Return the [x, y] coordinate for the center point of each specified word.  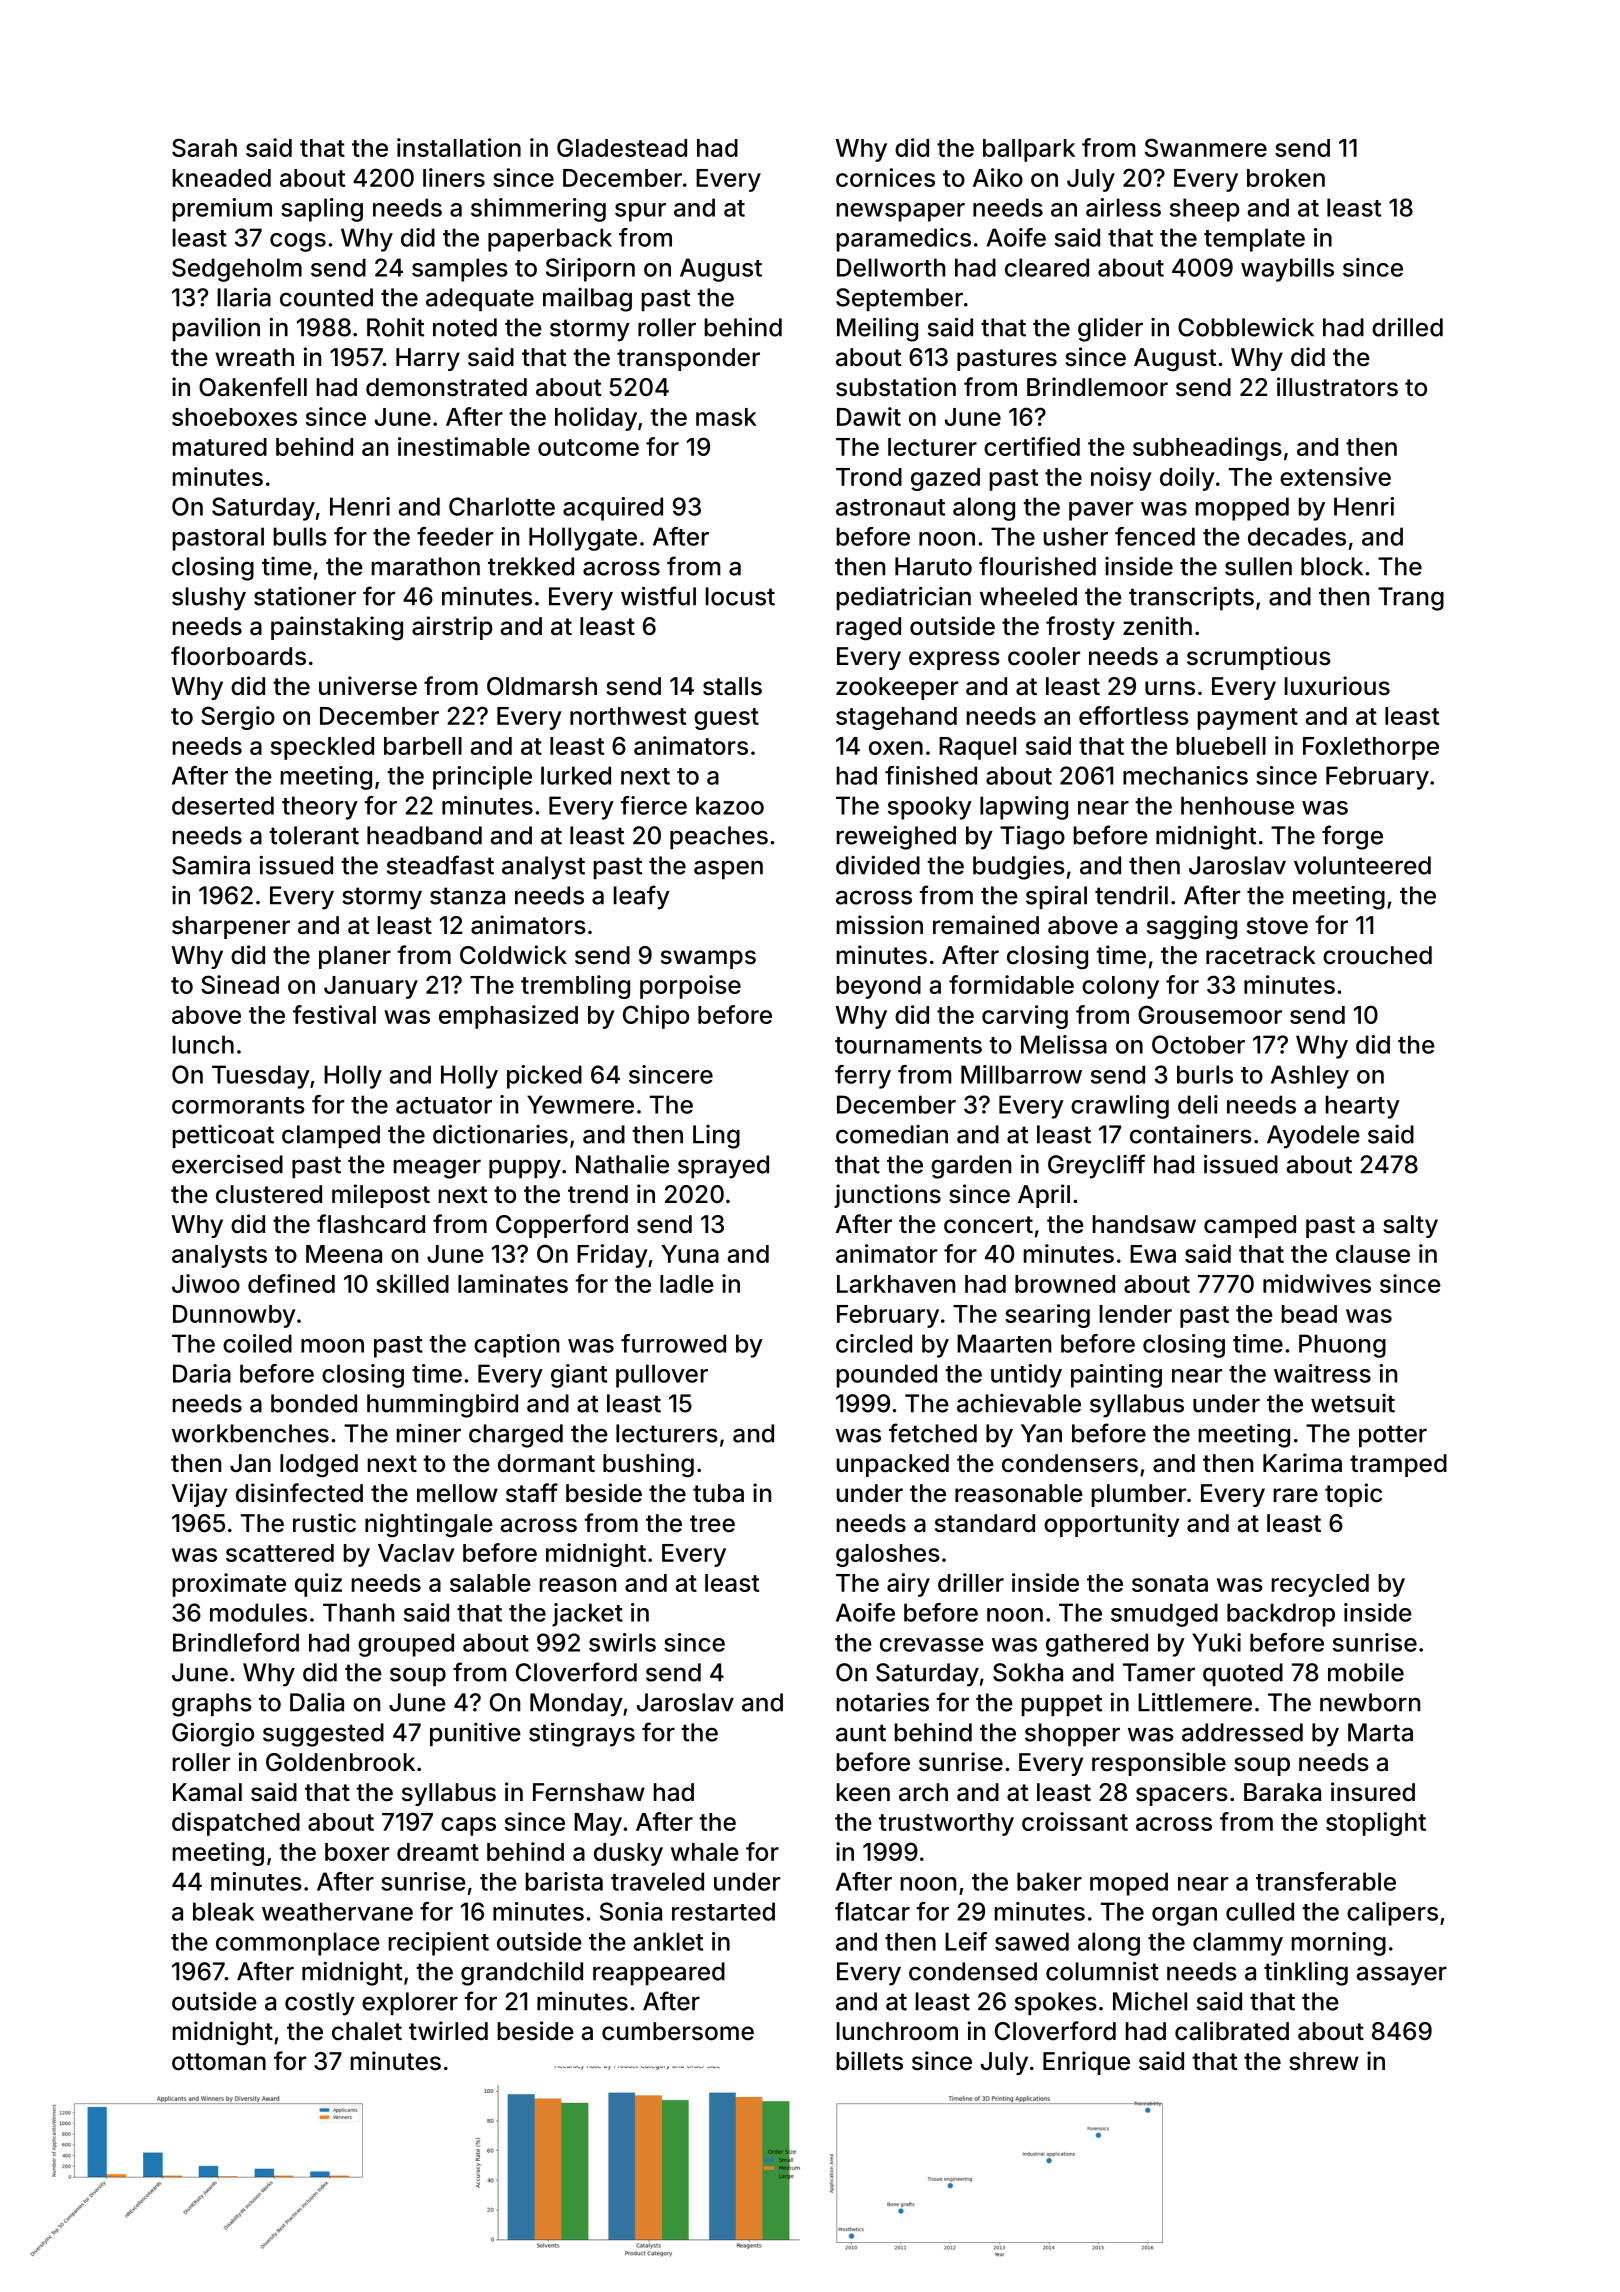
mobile [1366, 1672]
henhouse [1237, 805]
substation [896, 387]
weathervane [337, 1911]
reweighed [896, 837]
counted [326, 297]
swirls [622, 1642]
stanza [467, 896]
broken [1286, 178]
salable [490, 1583]
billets [870, 2061]
